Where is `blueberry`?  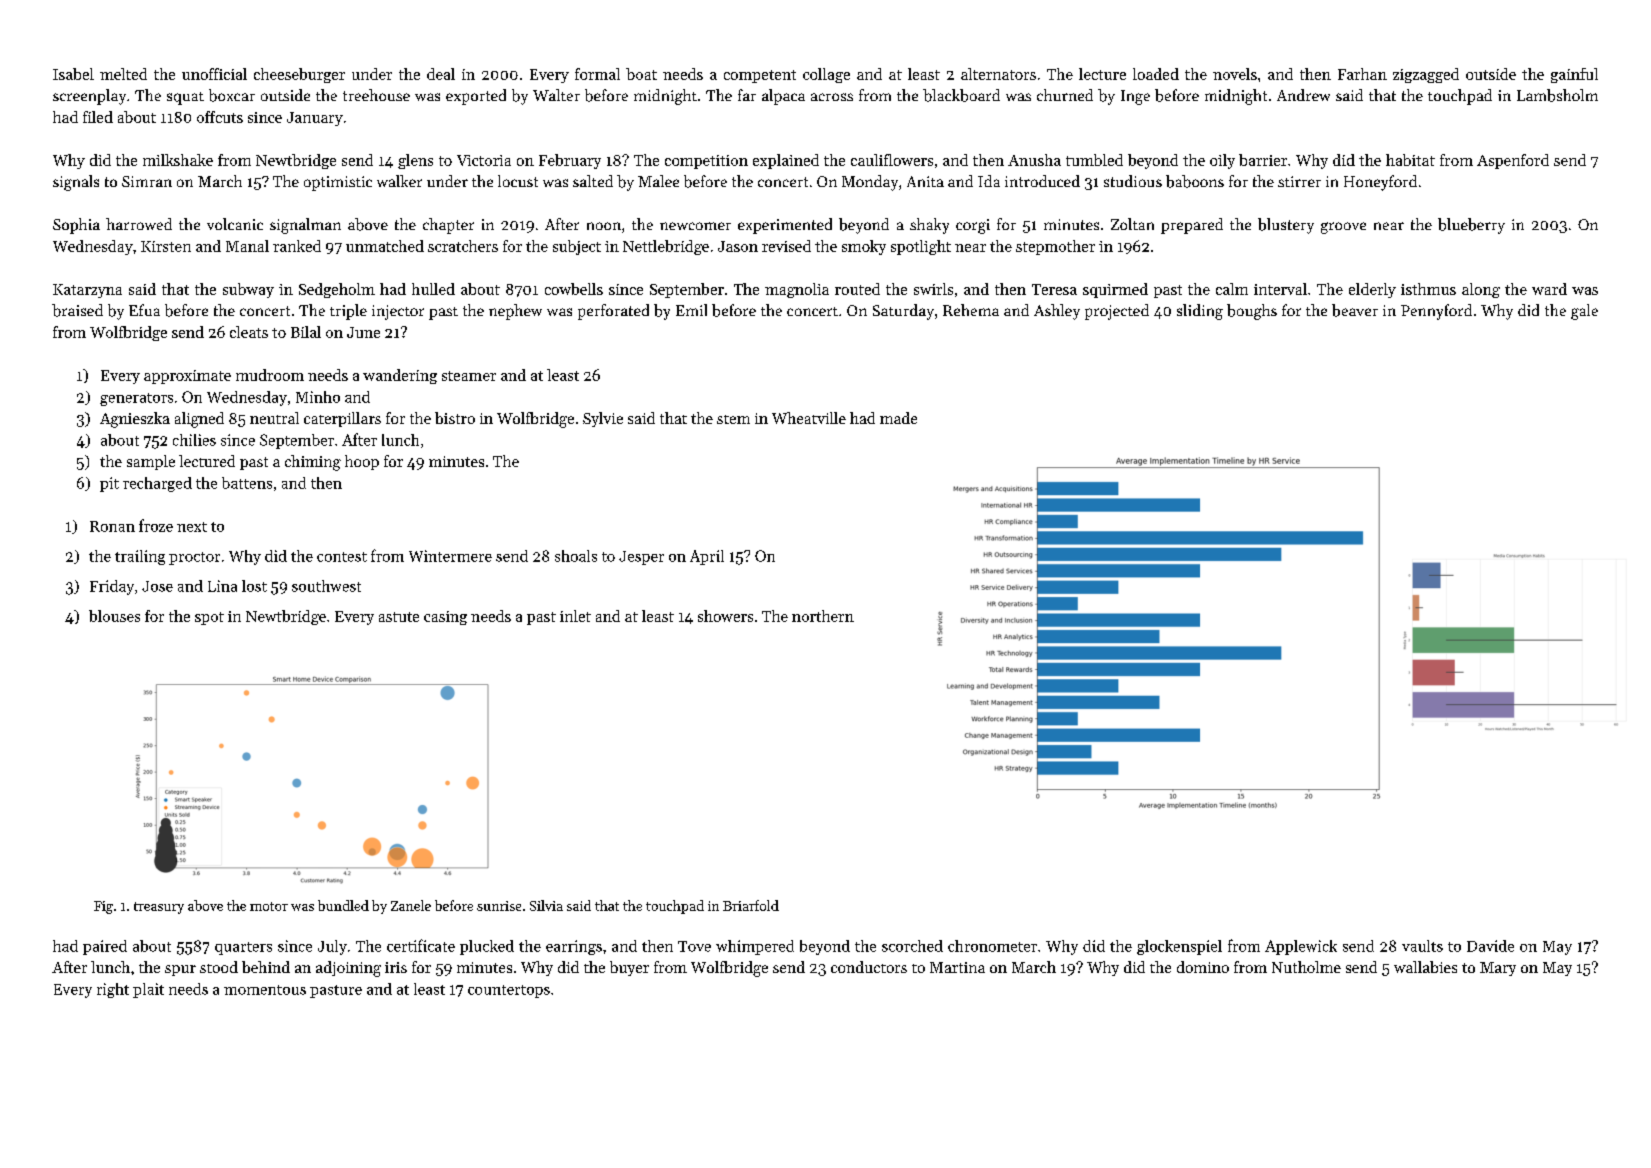 blueberry is located at coordinates (1471, 226).
